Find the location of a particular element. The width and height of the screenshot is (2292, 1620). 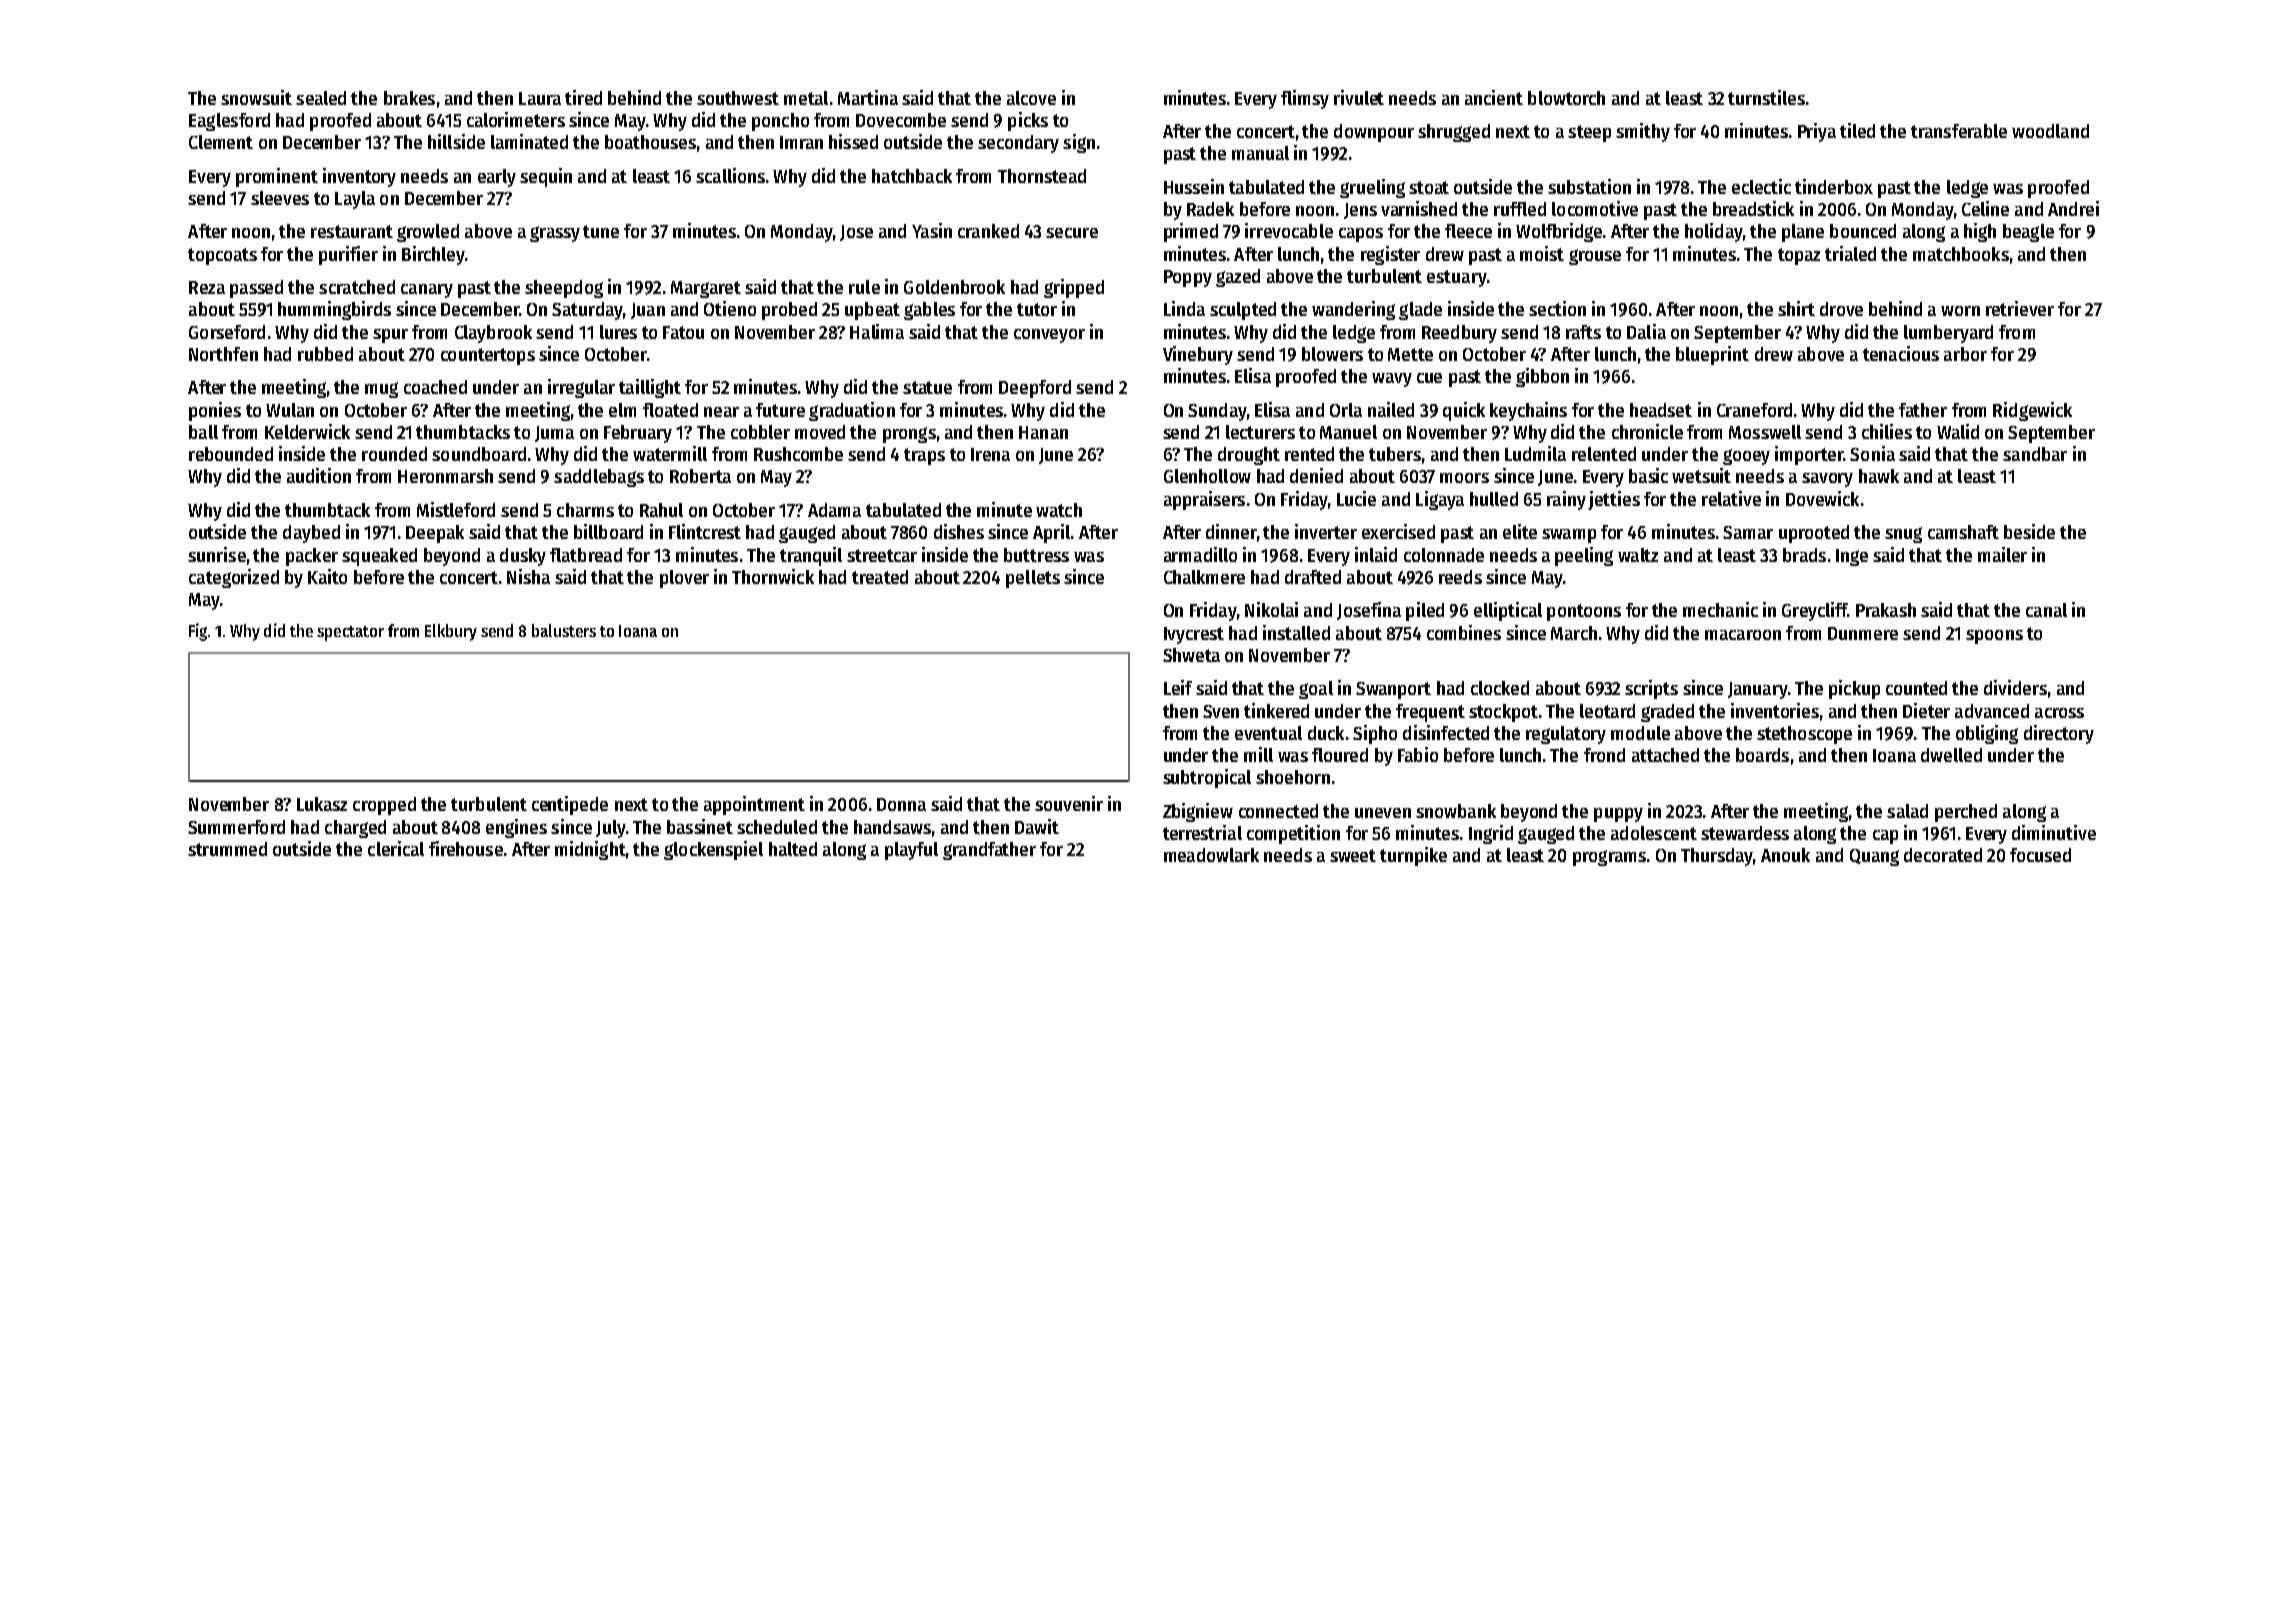

Inge is located at coordinates (1852, 557).
